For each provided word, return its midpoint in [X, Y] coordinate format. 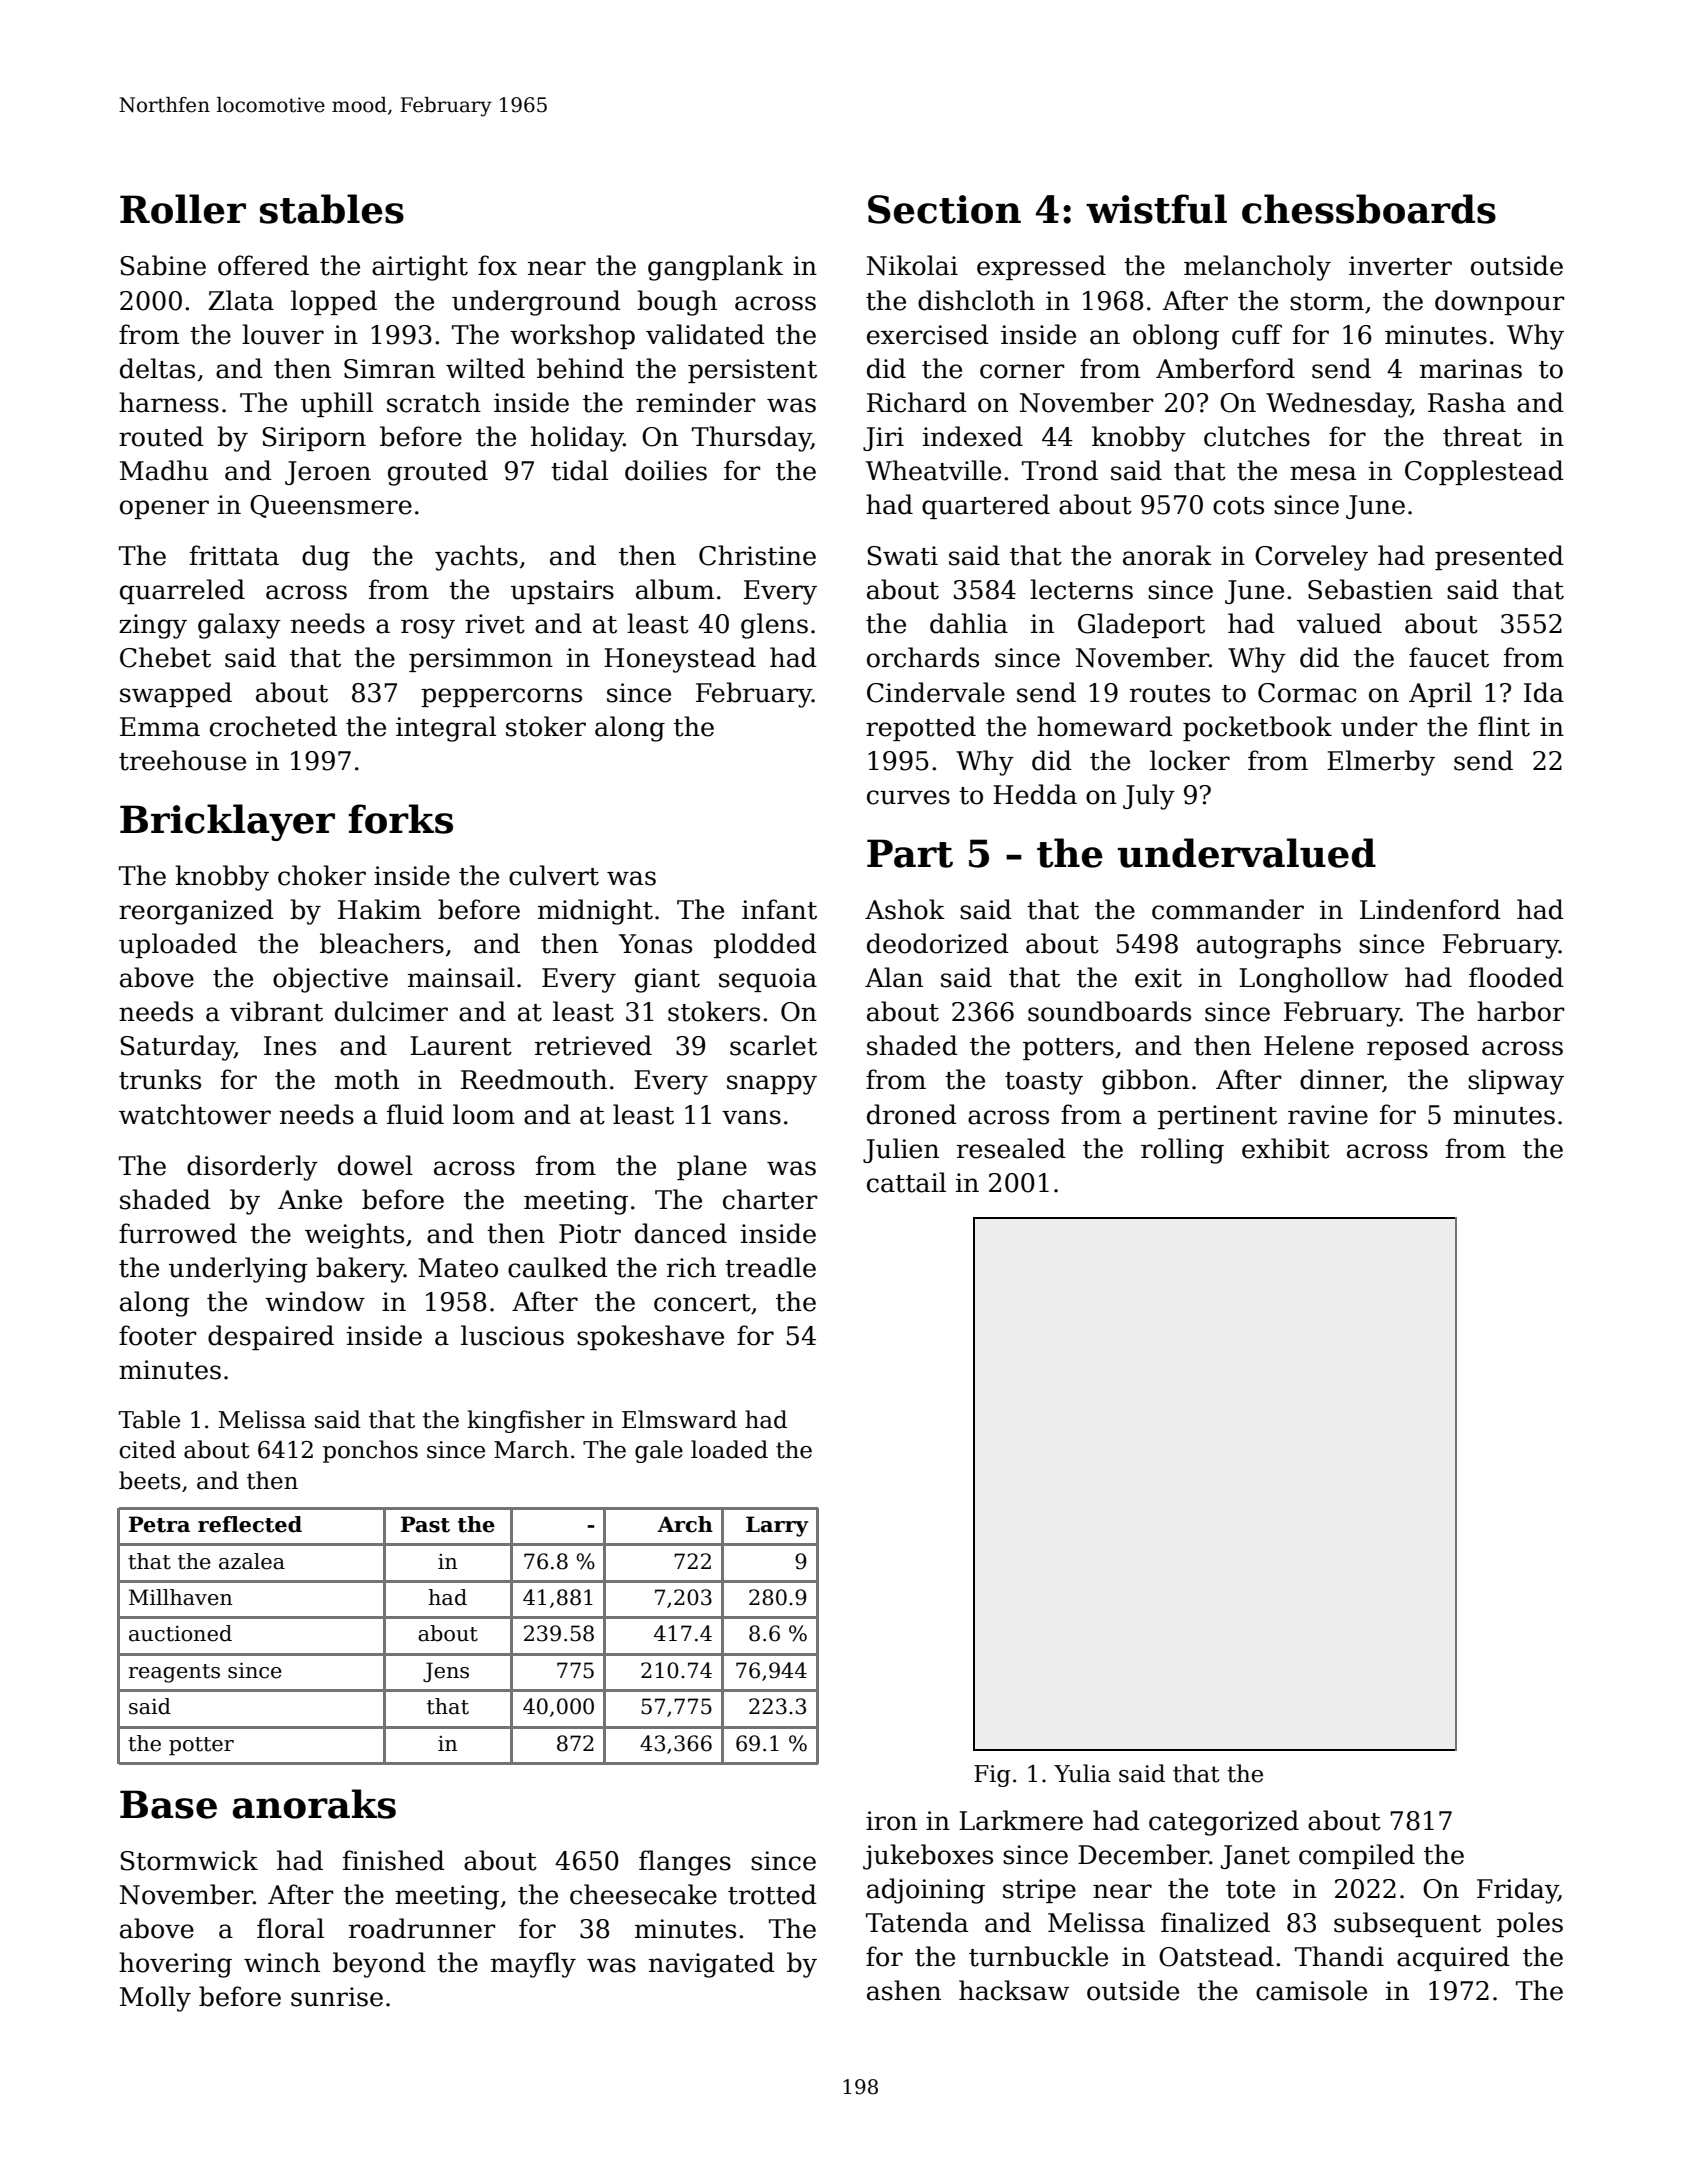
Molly [155, 1999]
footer [158, 1335]
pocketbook [1257, 728]
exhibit [1286, 1148]
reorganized [196, 912]
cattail [906, 1182]
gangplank [715, 268]
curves [908, 797]
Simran [389, 369]
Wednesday [1338, 405]
